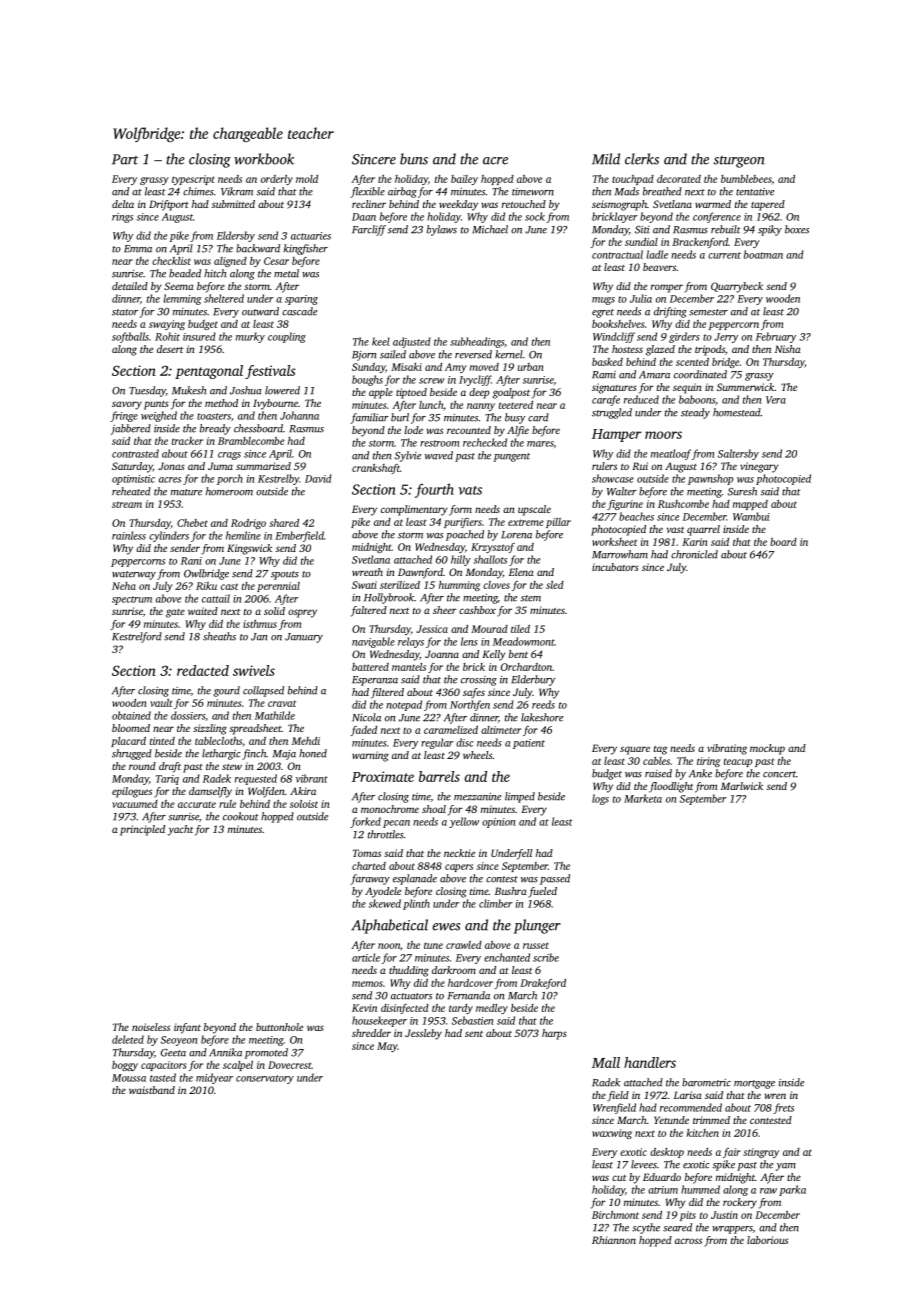 The height and width of the screenshot is (1308, 924). I want to click on fueled, so click(542, 892).
